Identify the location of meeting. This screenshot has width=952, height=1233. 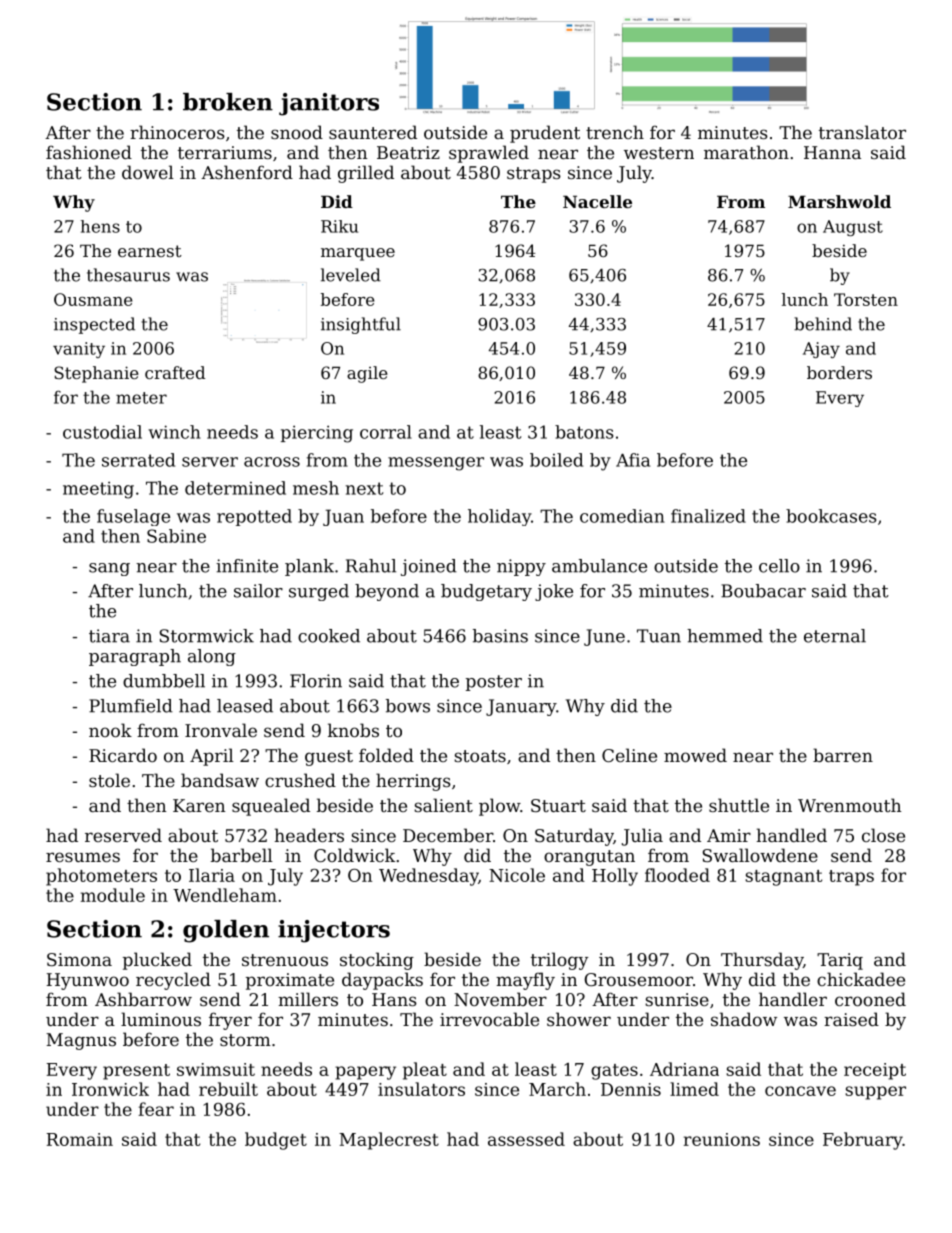
(98, 490).
